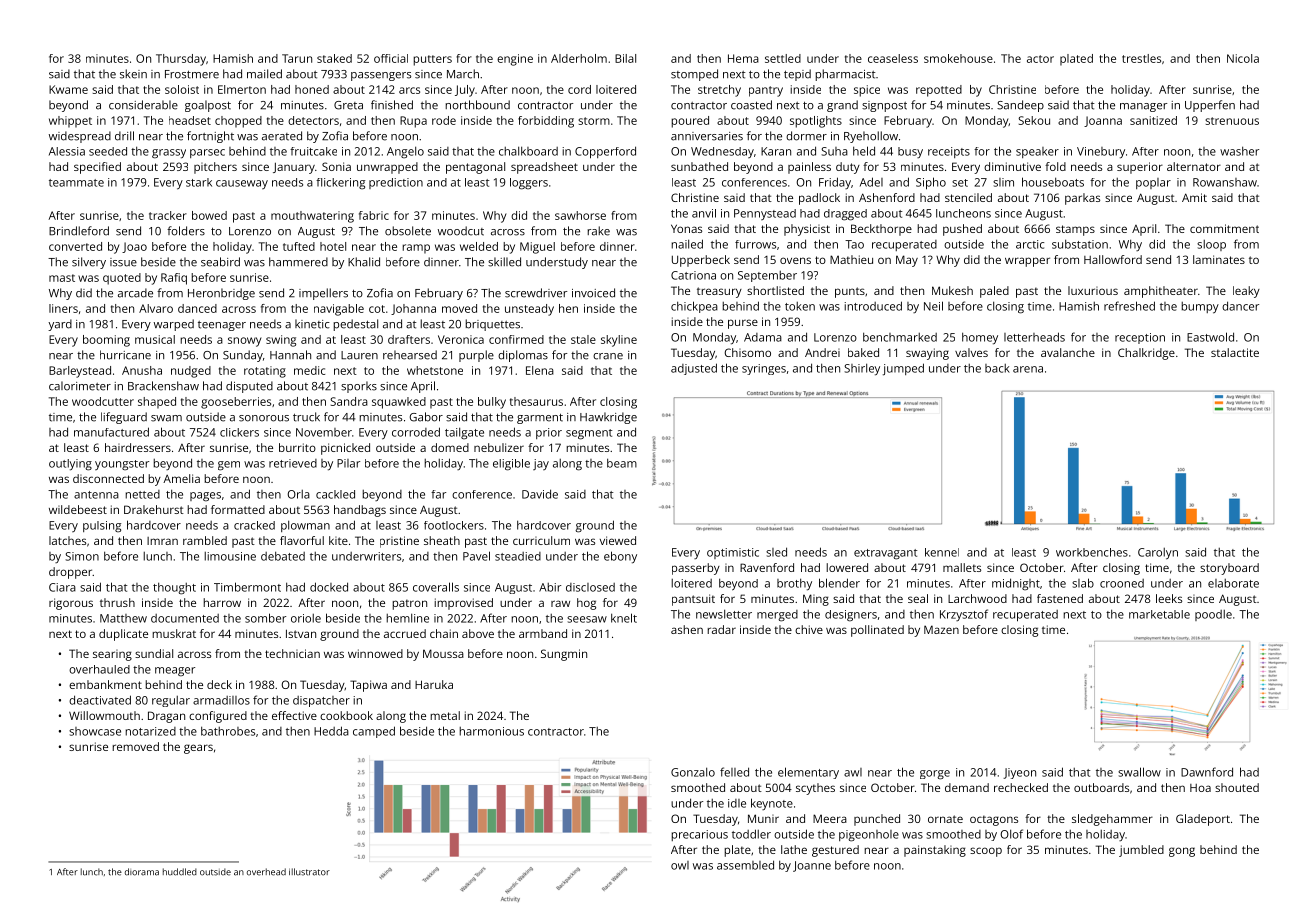 The width and height of the page is (1308, 924). I want to click on thesaurus, so click(536, 401).
